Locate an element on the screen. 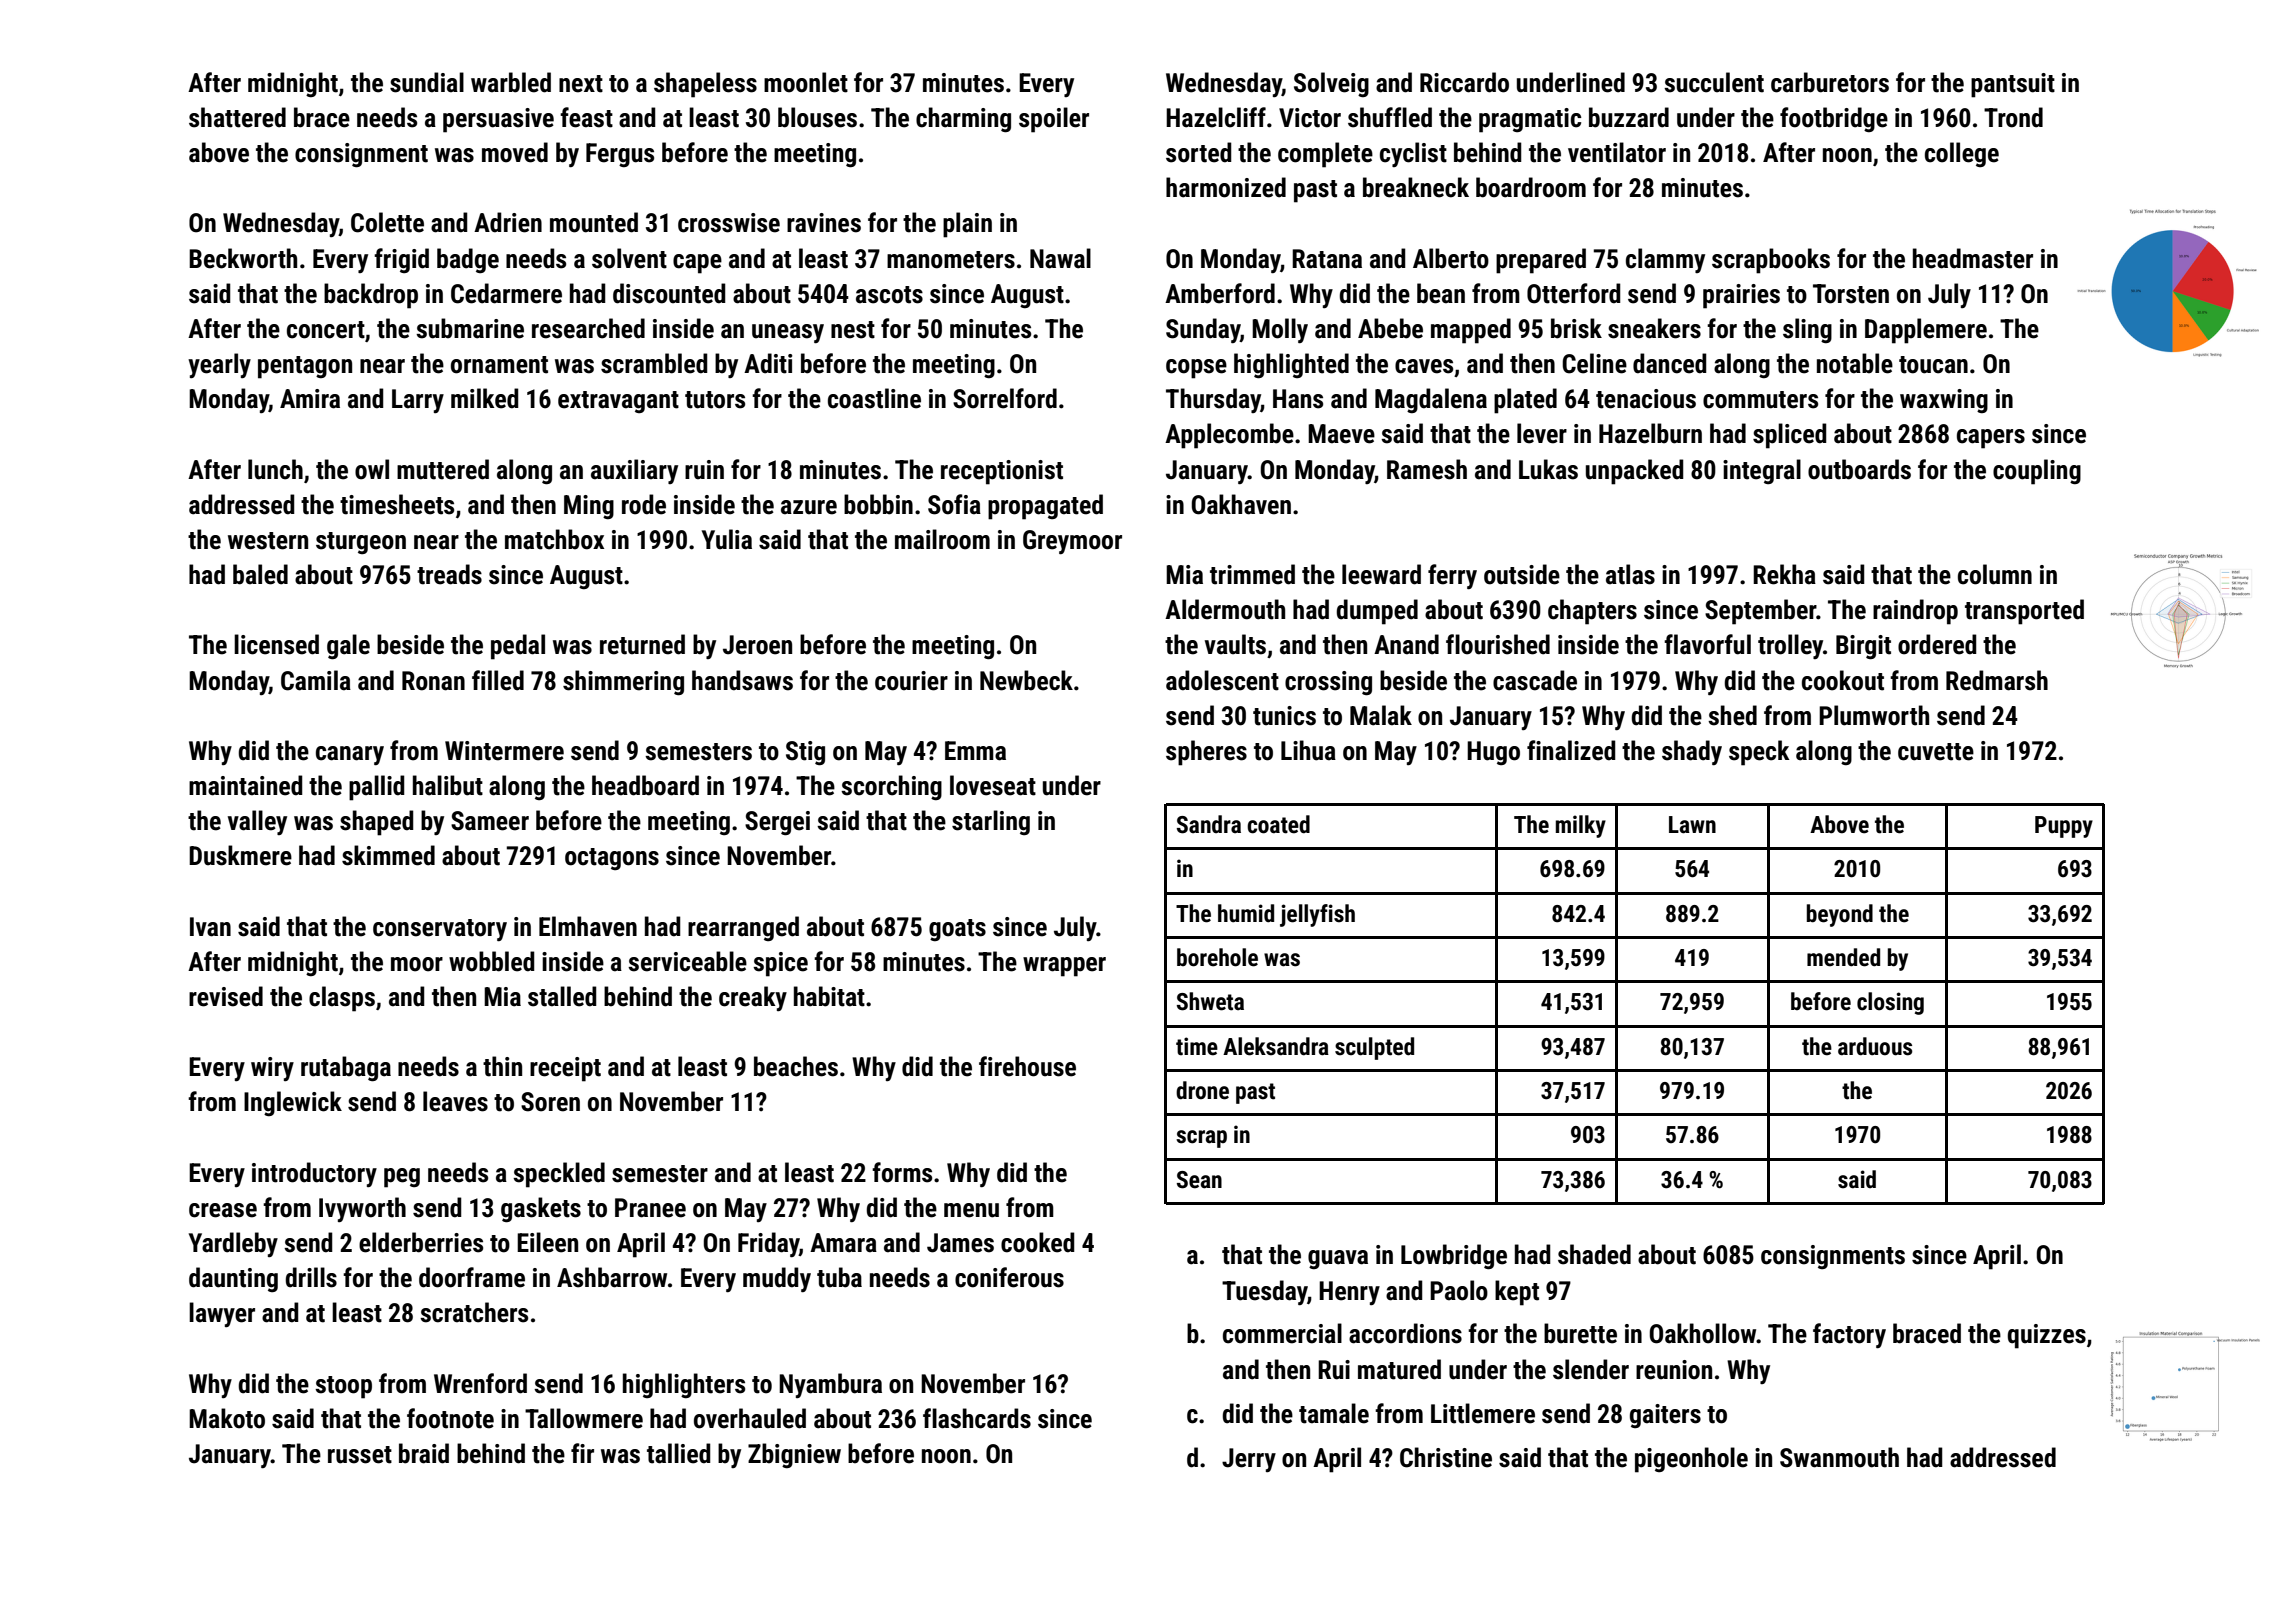 The width and height of the screenshot is (2292, 1620). humid is located at coordinates (1246, 913).
